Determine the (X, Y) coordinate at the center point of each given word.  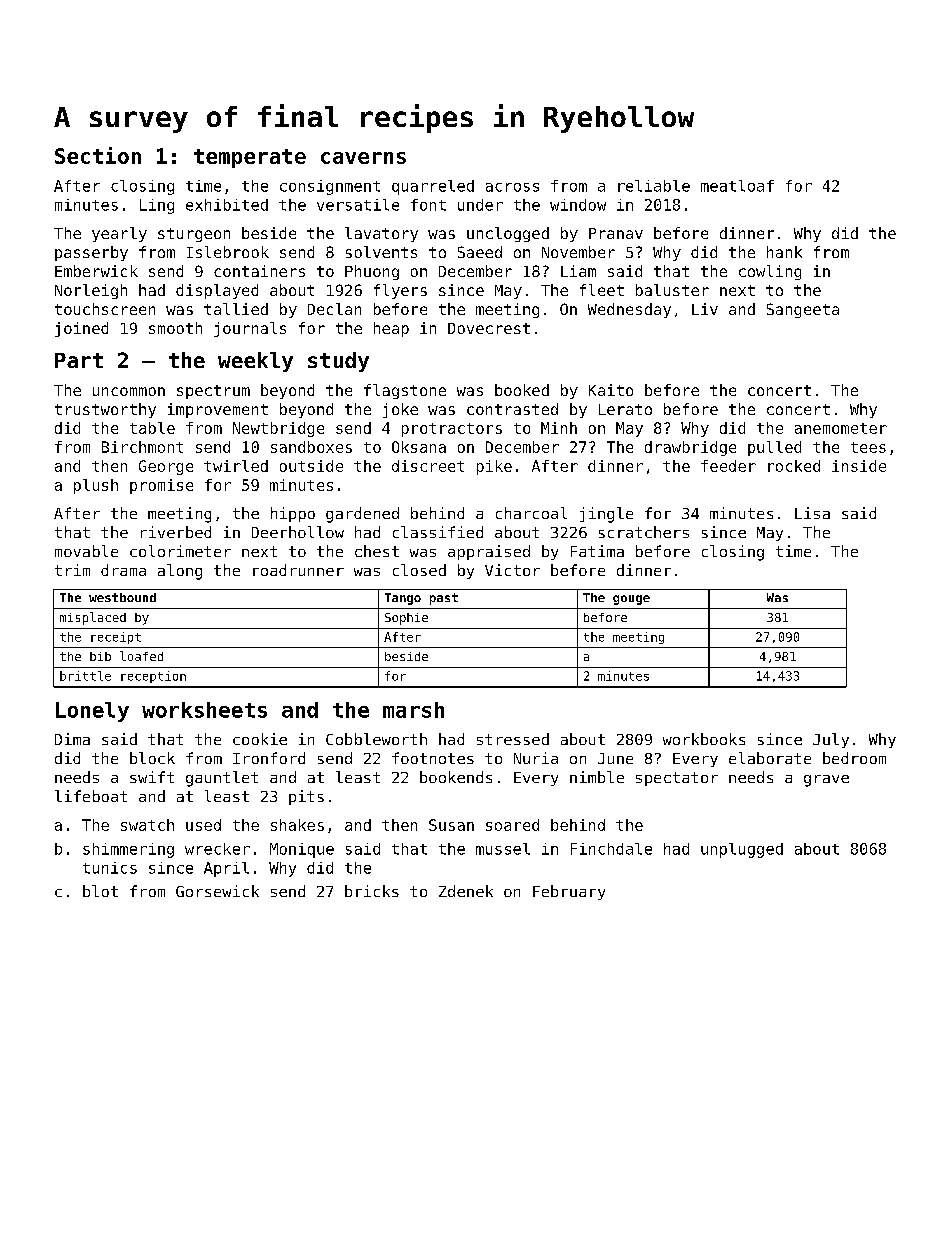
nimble (597, 777)
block (152, 758)
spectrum (213, 392)
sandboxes (311, 447)
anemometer (841, 428)
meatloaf (737, 186)
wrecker (217, 849)
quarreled (433, 187)
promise (161, 486)
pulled (774, 448)
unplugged (742, 850)
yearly (119, 234)
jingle (606, 515)
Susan (451, 825)
